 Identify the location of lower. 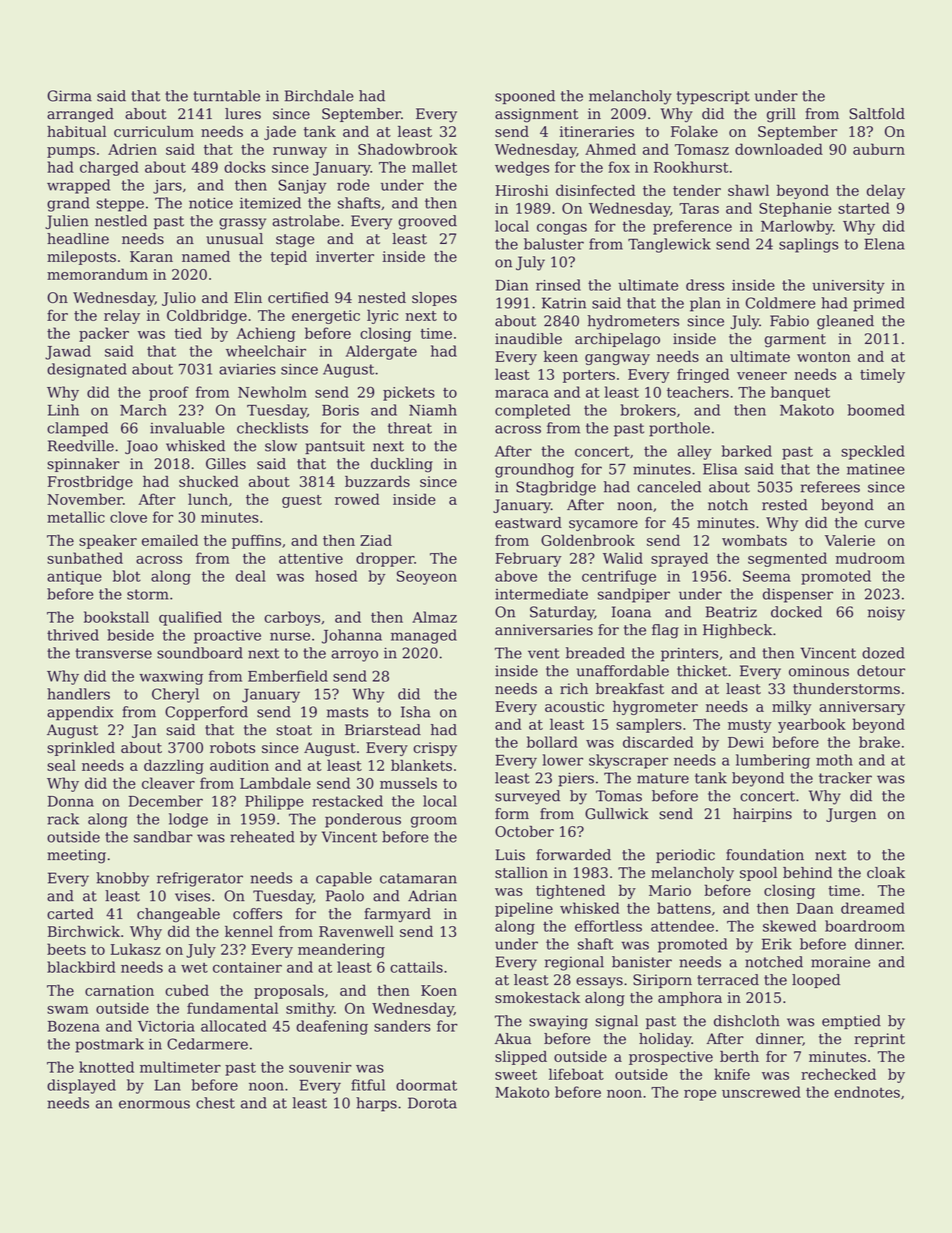
(563, 760).
